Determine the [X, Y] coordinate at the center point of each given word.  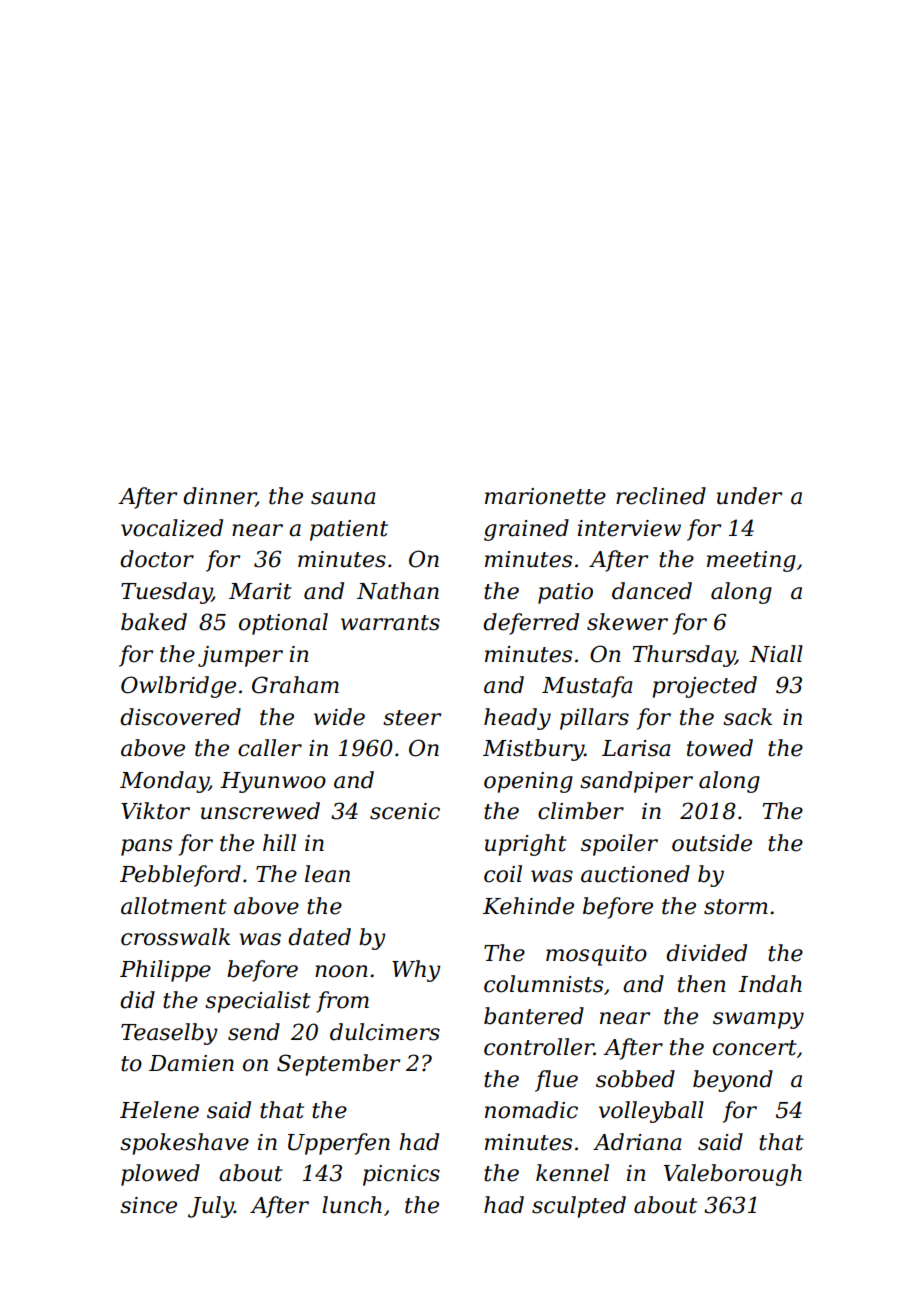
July [211, 1207]
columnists [543, 984]
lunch [352, 1205]
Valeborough [733, 1175]
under [749, 496]
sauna [343, 498]
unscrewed [260, 811]
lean [327, 874]
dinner [219, 497]
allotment [174, 906]
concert [755, 1048]
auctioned [635, 874]
